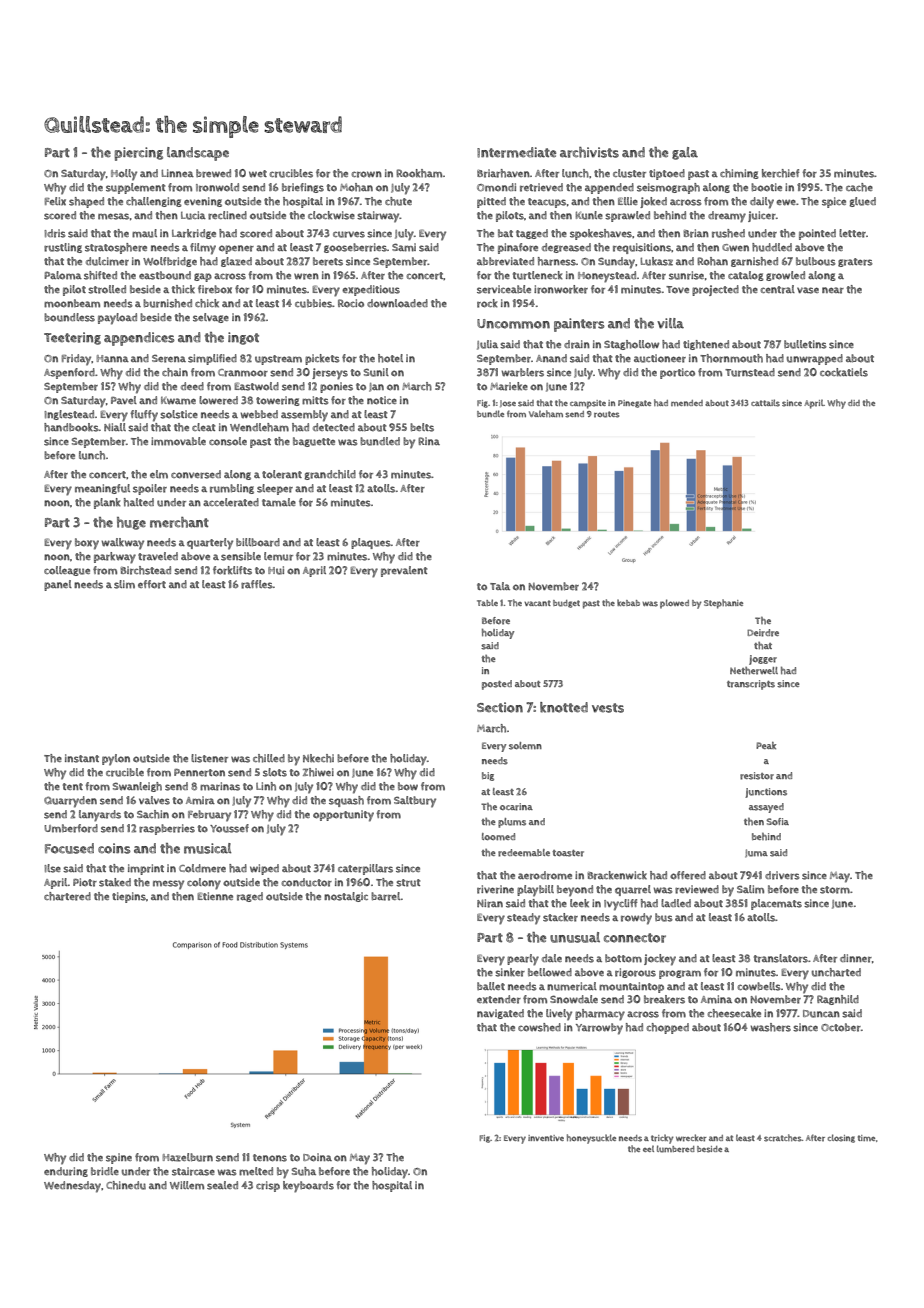  What do you see at coordinates (688, 875) in the document?
I see `offered` at bounding box center [688, 875].
